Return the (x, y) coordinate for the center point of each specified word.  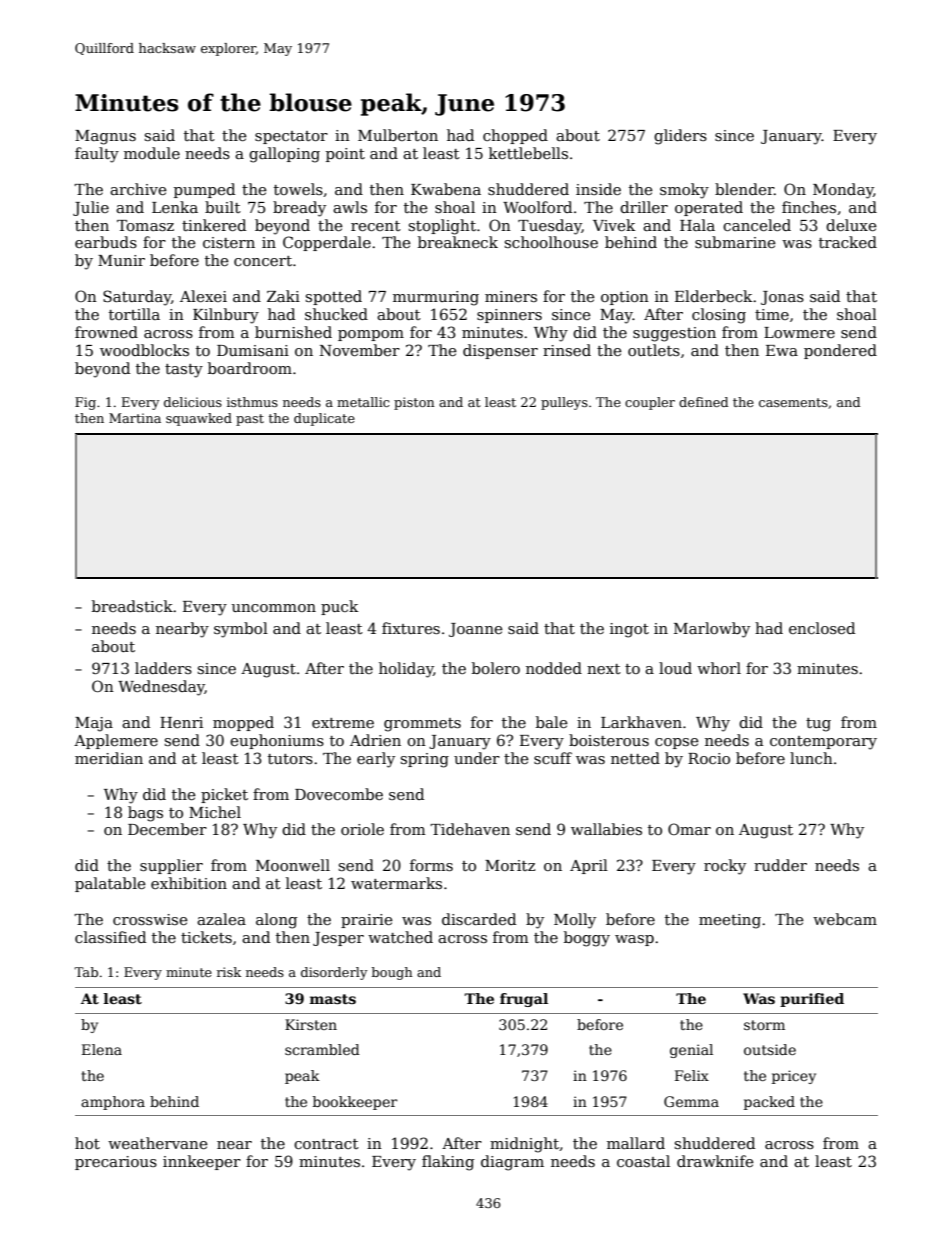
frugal (524, 1000)
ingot (629, 630)
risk (229, 972)
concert (263, 261)
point (345, 155)
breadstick (132, 606)
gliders (680, 137)
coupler (650, 403)
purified (812, 1000)
